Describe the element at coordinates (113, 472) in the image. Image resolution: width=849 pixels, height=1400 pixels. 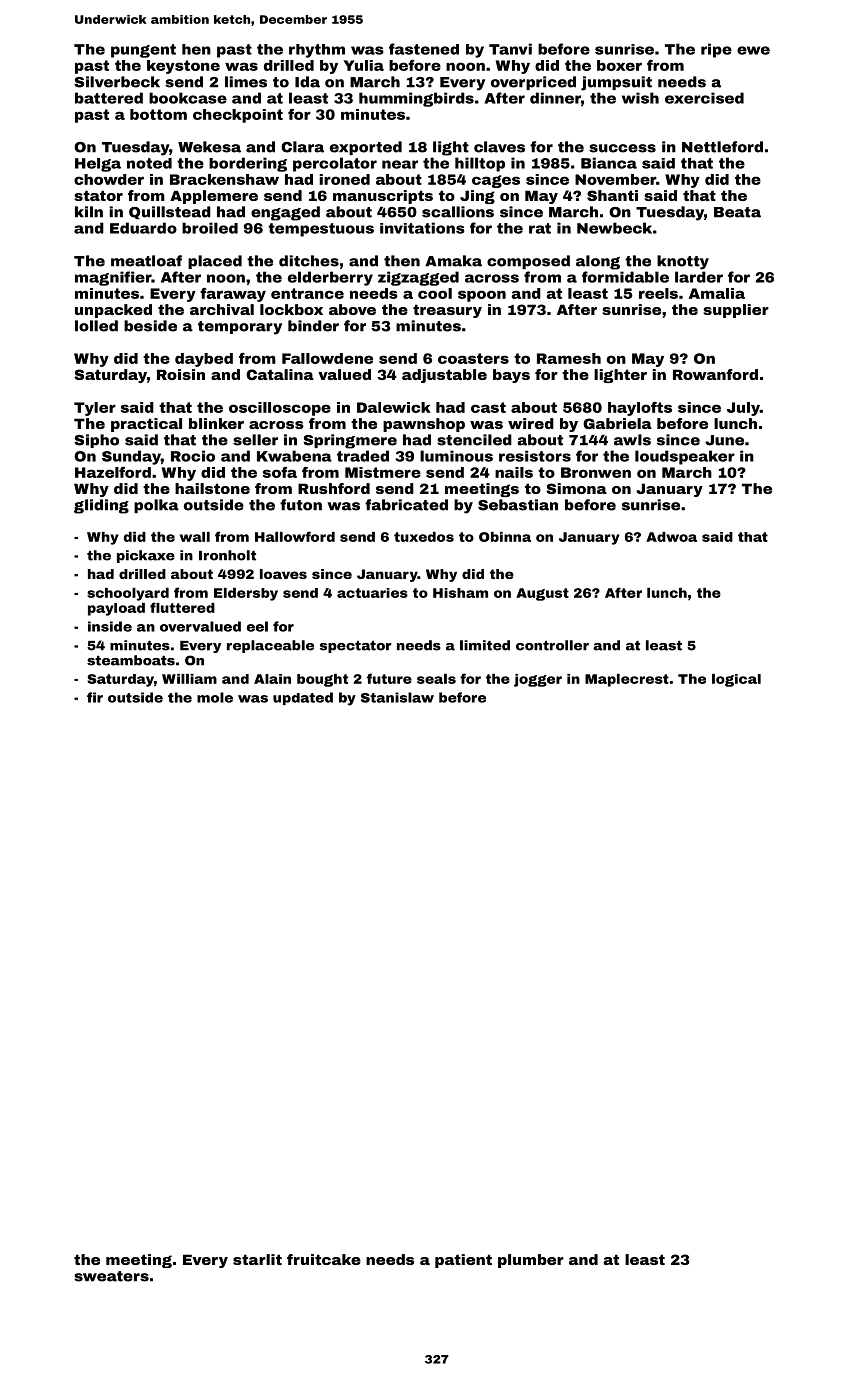
I see `Hazelford` at that location.
